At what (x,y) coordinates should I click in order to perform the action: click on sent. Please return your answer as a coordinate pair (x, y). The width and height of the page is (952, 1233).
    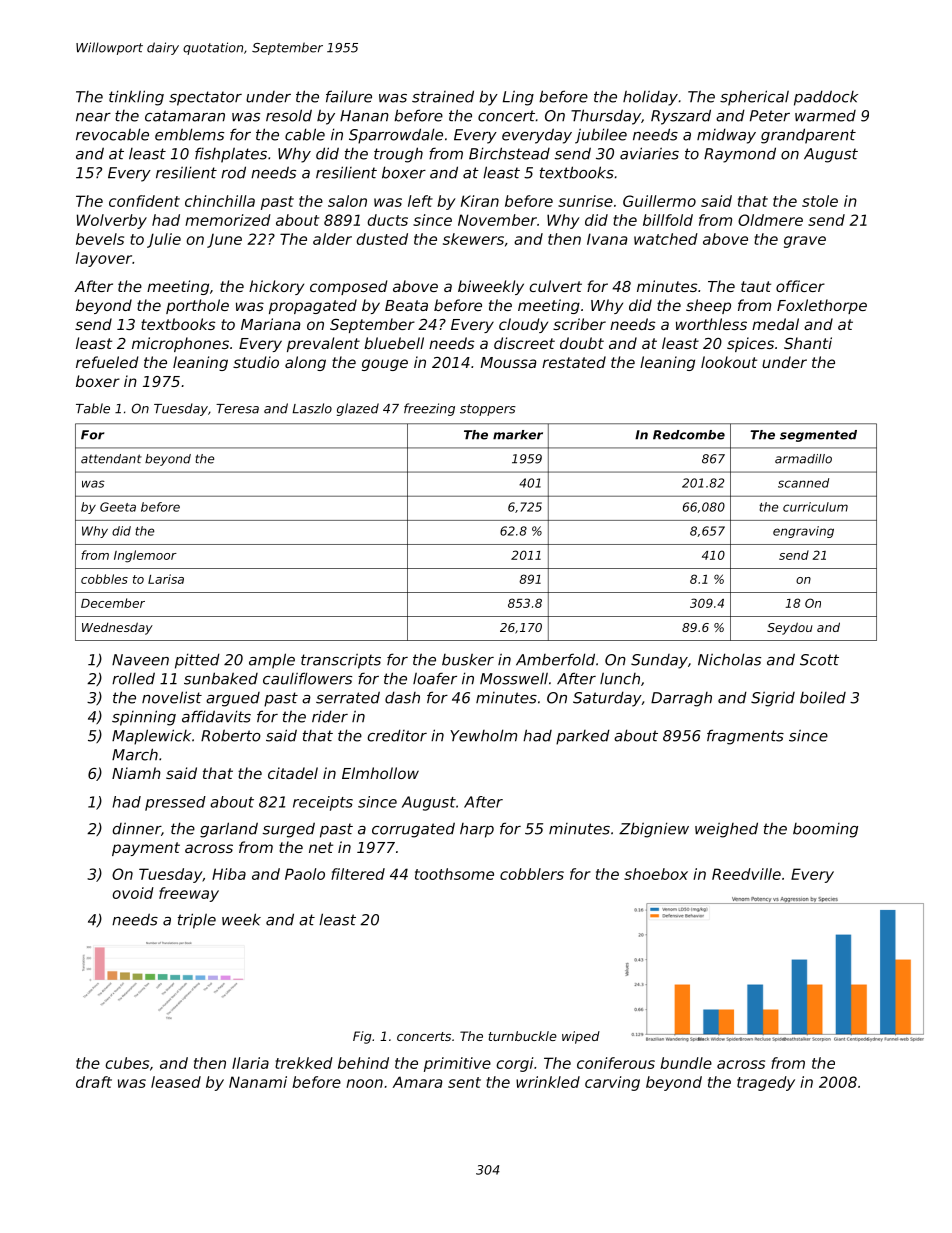
    Looking at the image, I should click on (464, 1082).
